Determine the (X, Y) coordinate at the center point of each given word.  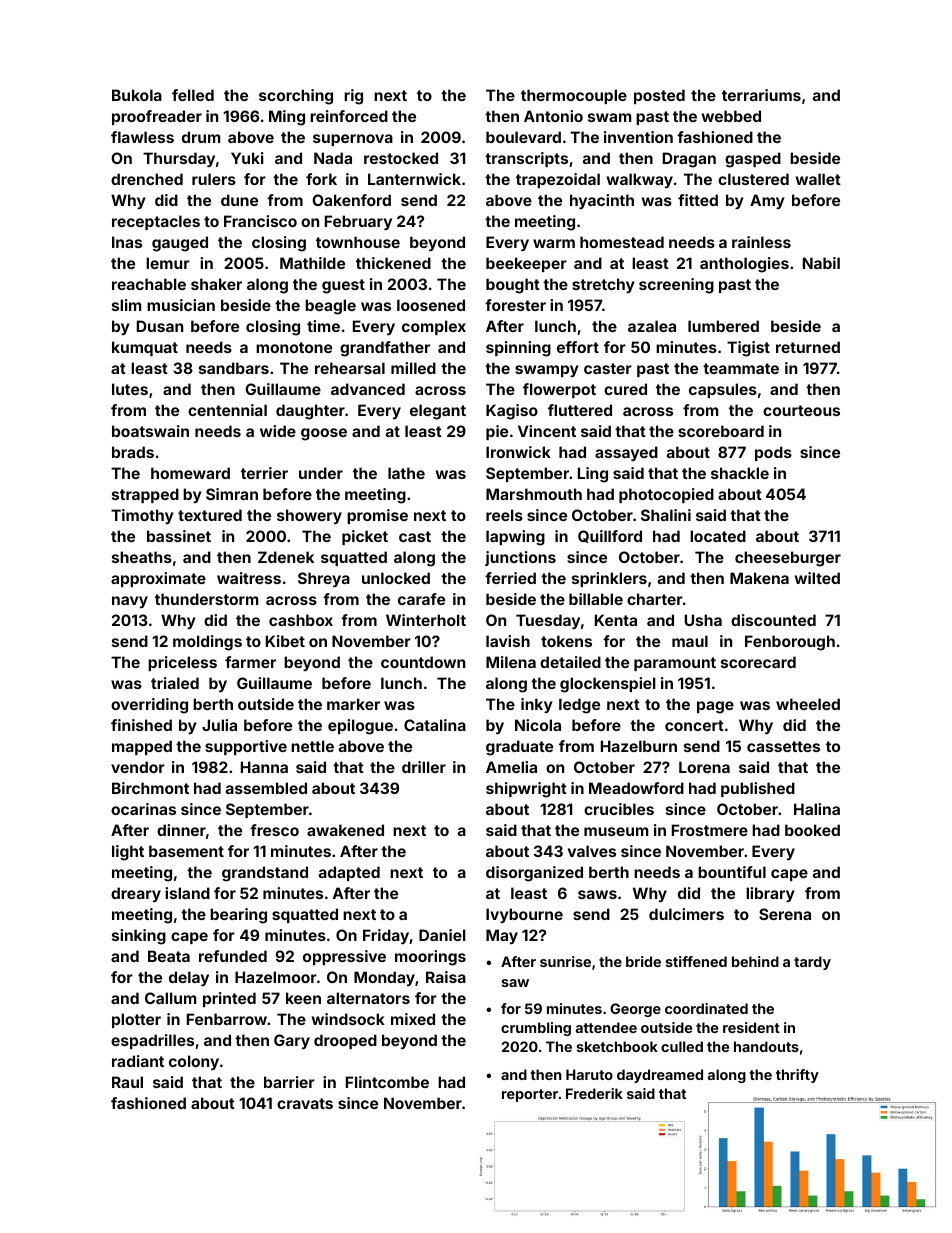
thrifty (797, 1076)
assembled (266, 788)
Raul (127, 1082)
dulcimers (686, 914)
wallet (818, 179)
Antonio (553, 116)
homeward (190, 473)
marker (353, 704)
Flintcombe (387, 1082)
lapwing (515, 538)
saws (597, 894)
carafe (421, 599)
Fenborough (790, 643)
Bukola (137, 95)
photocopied (666, 495)
